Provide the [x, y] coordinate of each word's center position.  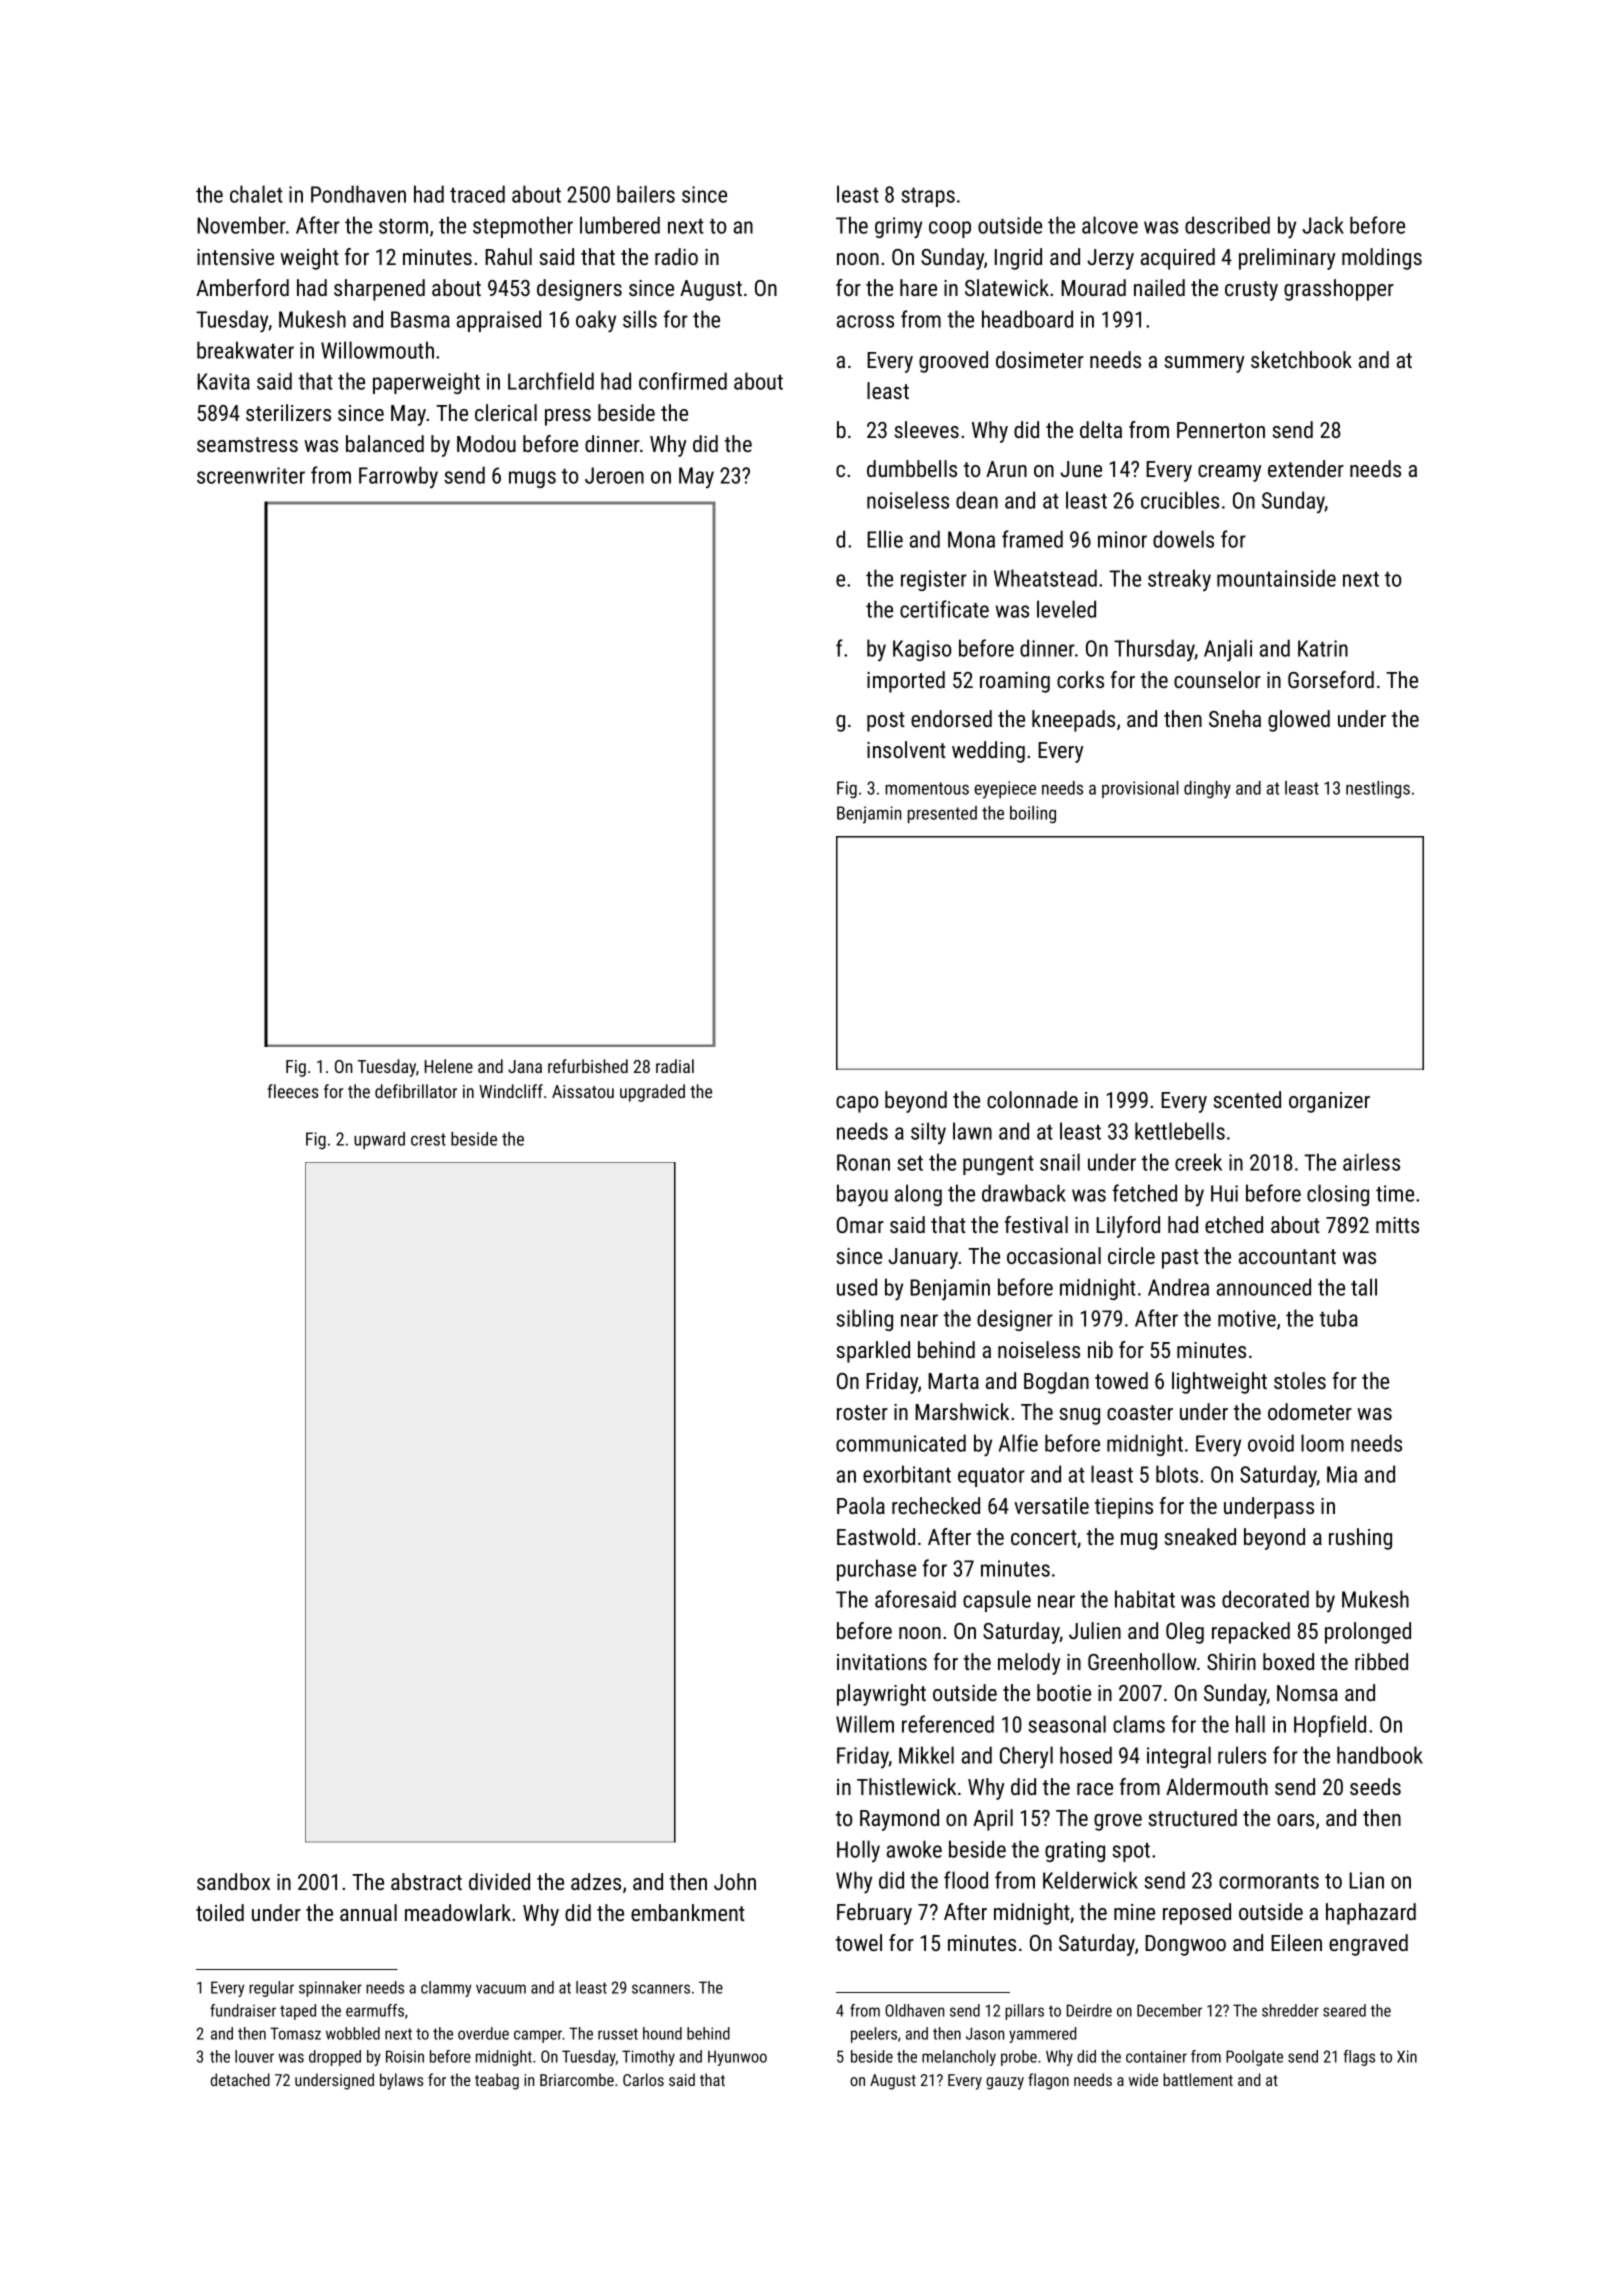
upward [379, 1140]
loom [1322, 1443]
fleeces [293, 1091]
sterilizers [288, 412]
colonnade [1032, 1099]
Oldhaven [914, 2010]
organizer [1329, 1102]
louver [254, 2056]
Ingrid [1018, 259]
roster [862, 1412]
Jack [1323, 225]
